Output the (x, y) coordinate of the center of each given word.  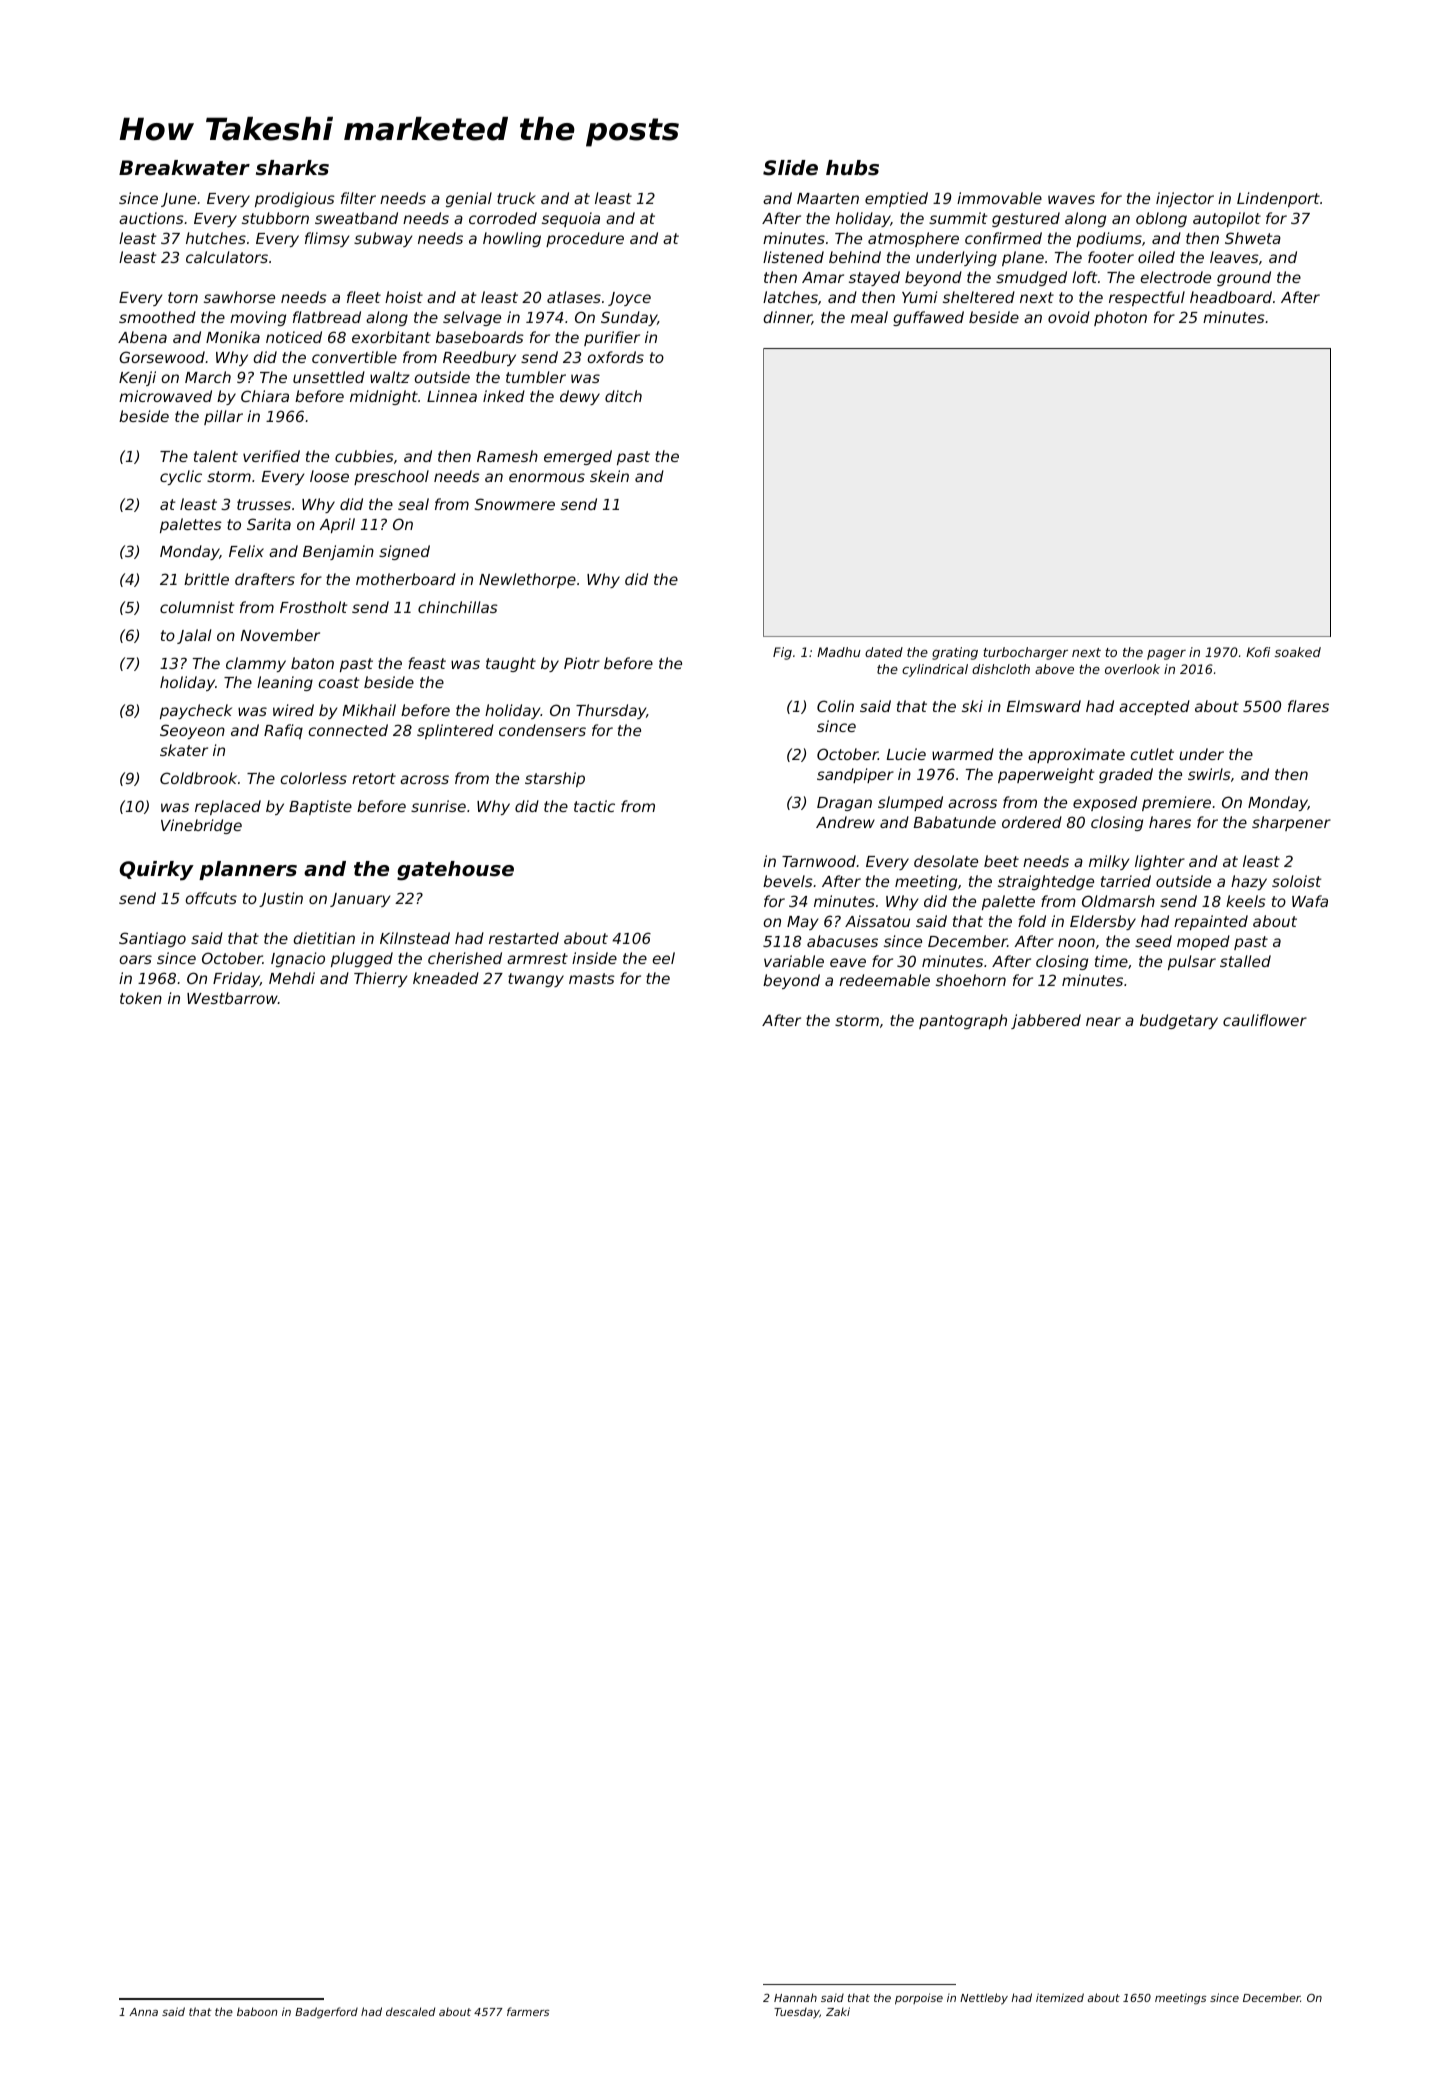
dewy (580, 397)
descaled (410, 2011)
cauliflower (1265, 1020)
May (802, 923)
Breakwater (184, 168)
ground (1244, 278)
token (141, 998)
